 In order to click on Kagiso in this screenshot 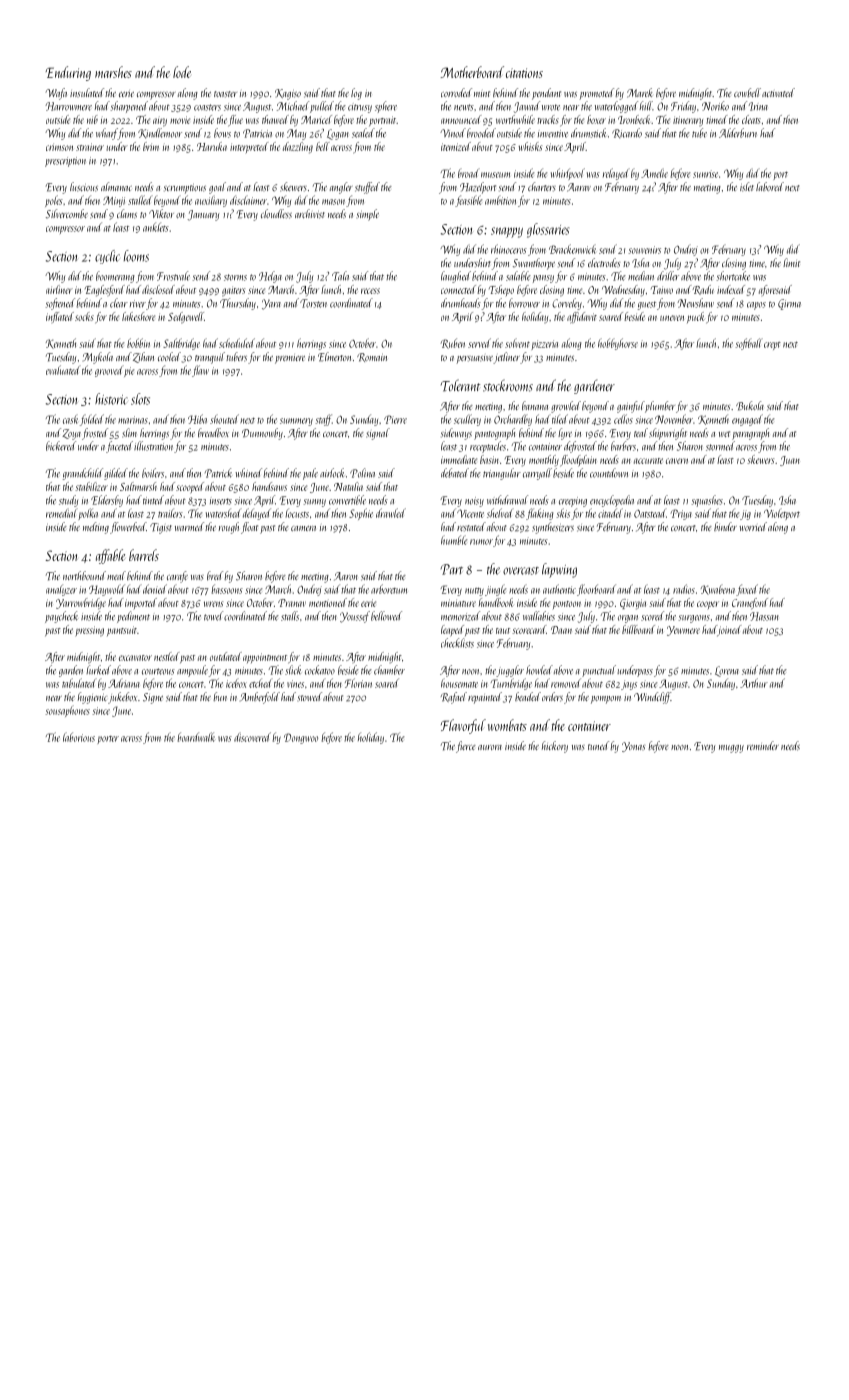, I will do `click(288, 94)`.
